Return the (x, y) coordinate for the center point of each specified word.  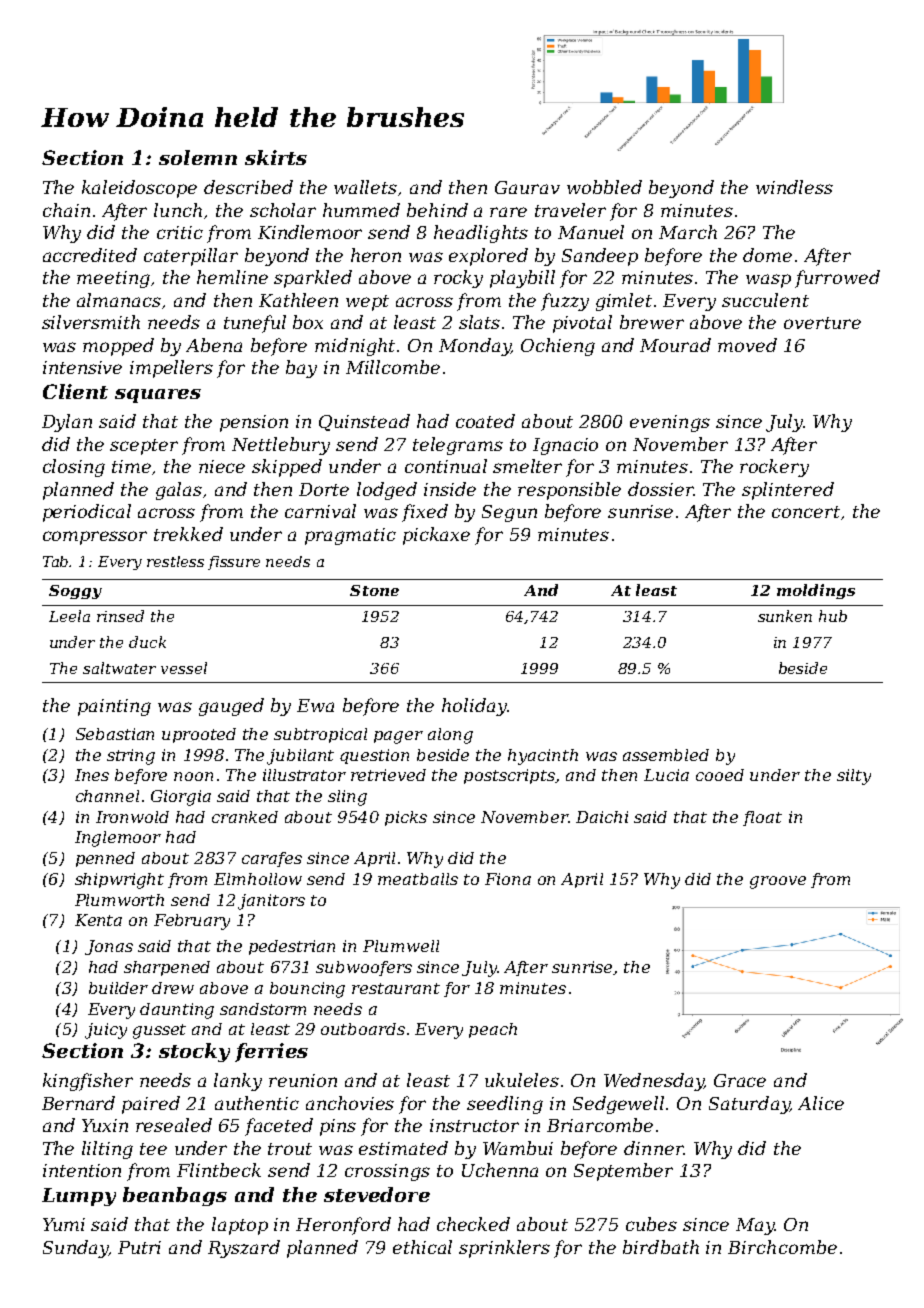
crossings (387, 1172)
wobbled (604, 187)
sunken (785, 616)
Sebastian (115, 734)
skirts (276, 157)
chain (66, 210)
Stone (374, 590)
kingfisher (88, 1082)
